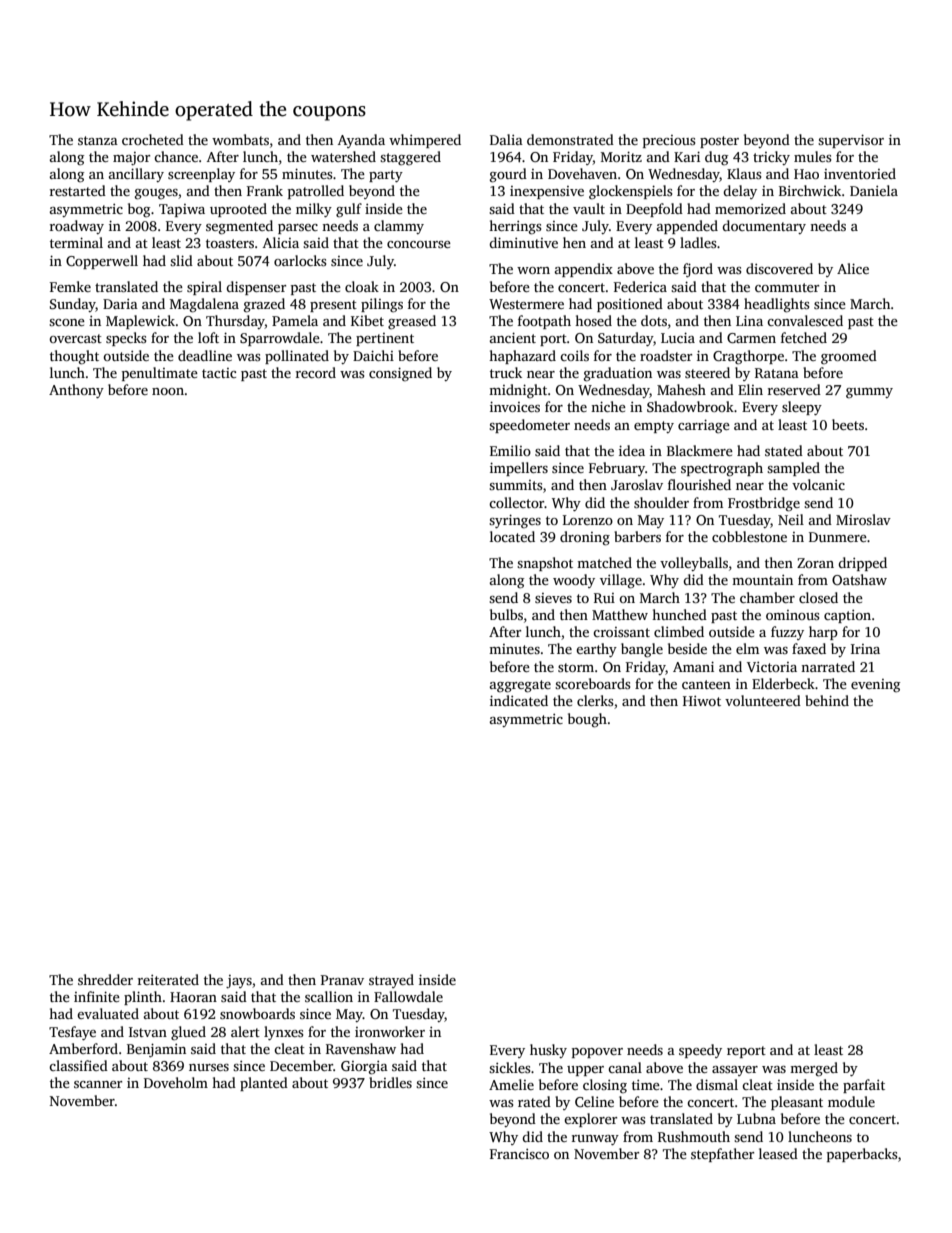 The width and height of the screenshot is (952, 1233). Describe the element at coordinates (425, 141) in the screenshot. I see `whimpered` at that location.
